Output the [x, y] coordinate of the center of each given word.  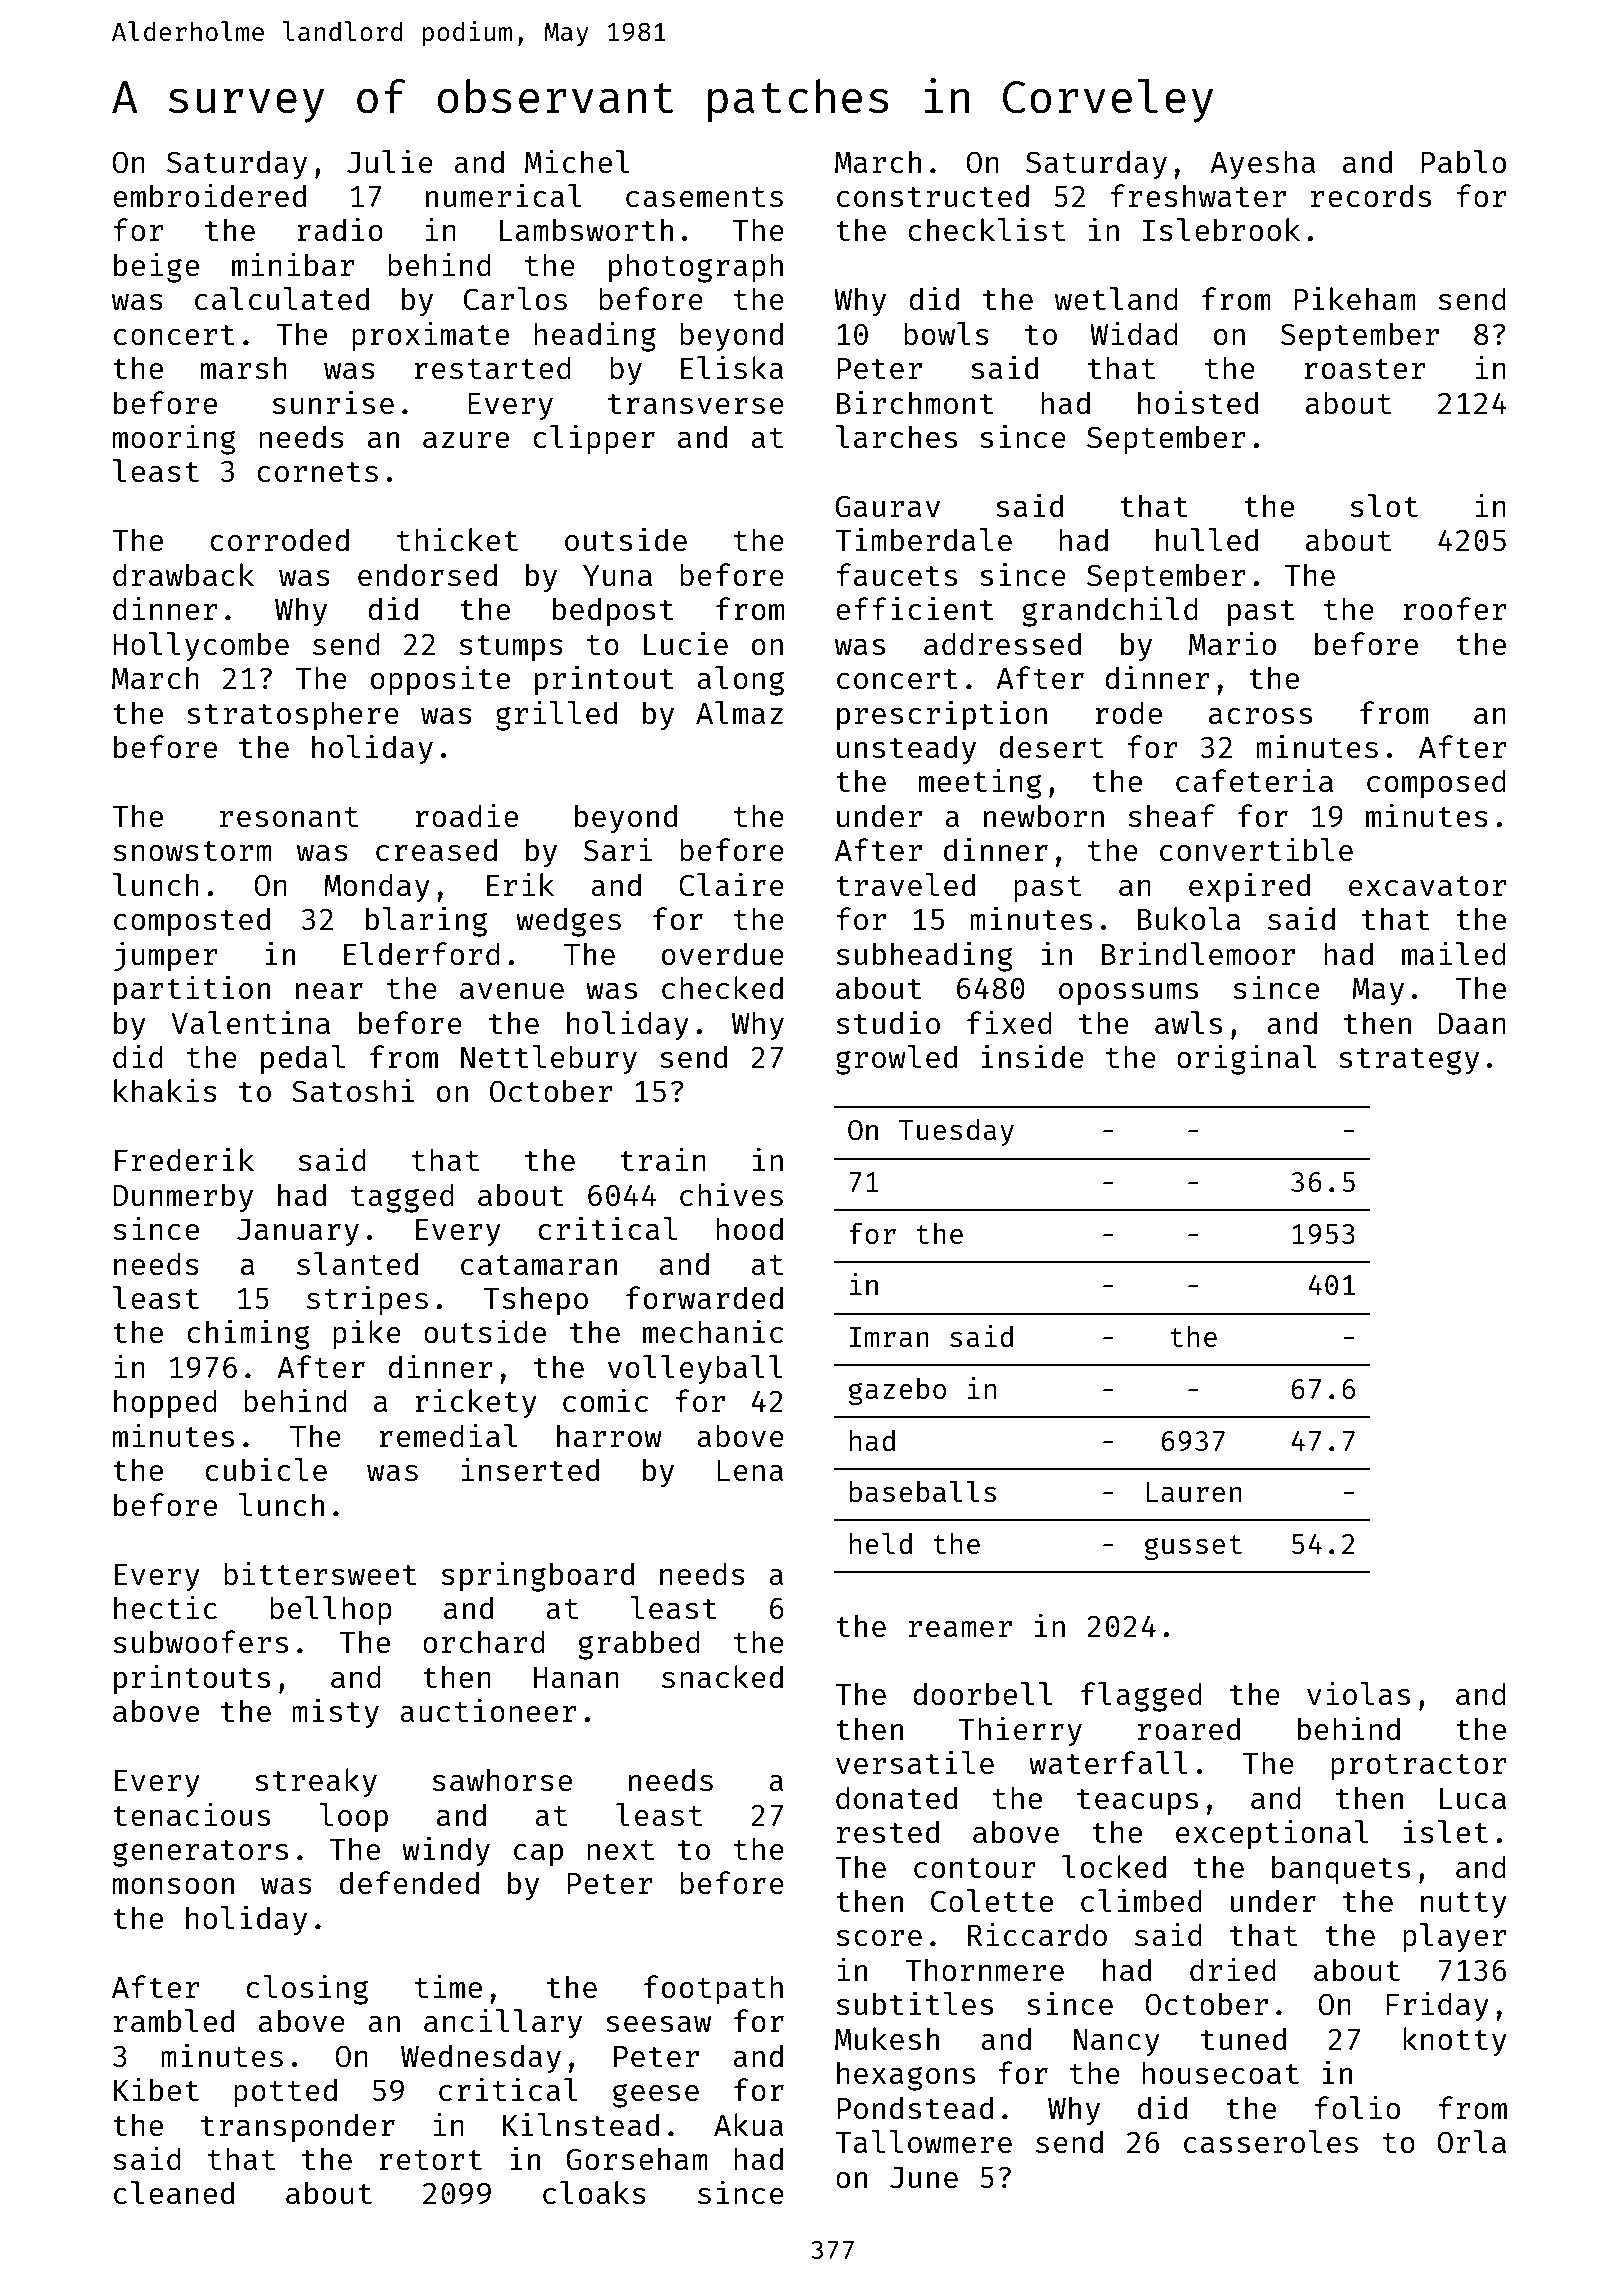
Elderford [422, 953]
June [924, 2177]
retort [430, 2160]
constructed [933, 195]
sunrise [333, 402]
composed [1436, 783]
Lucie [686, 643]
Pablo [1463, 161]
